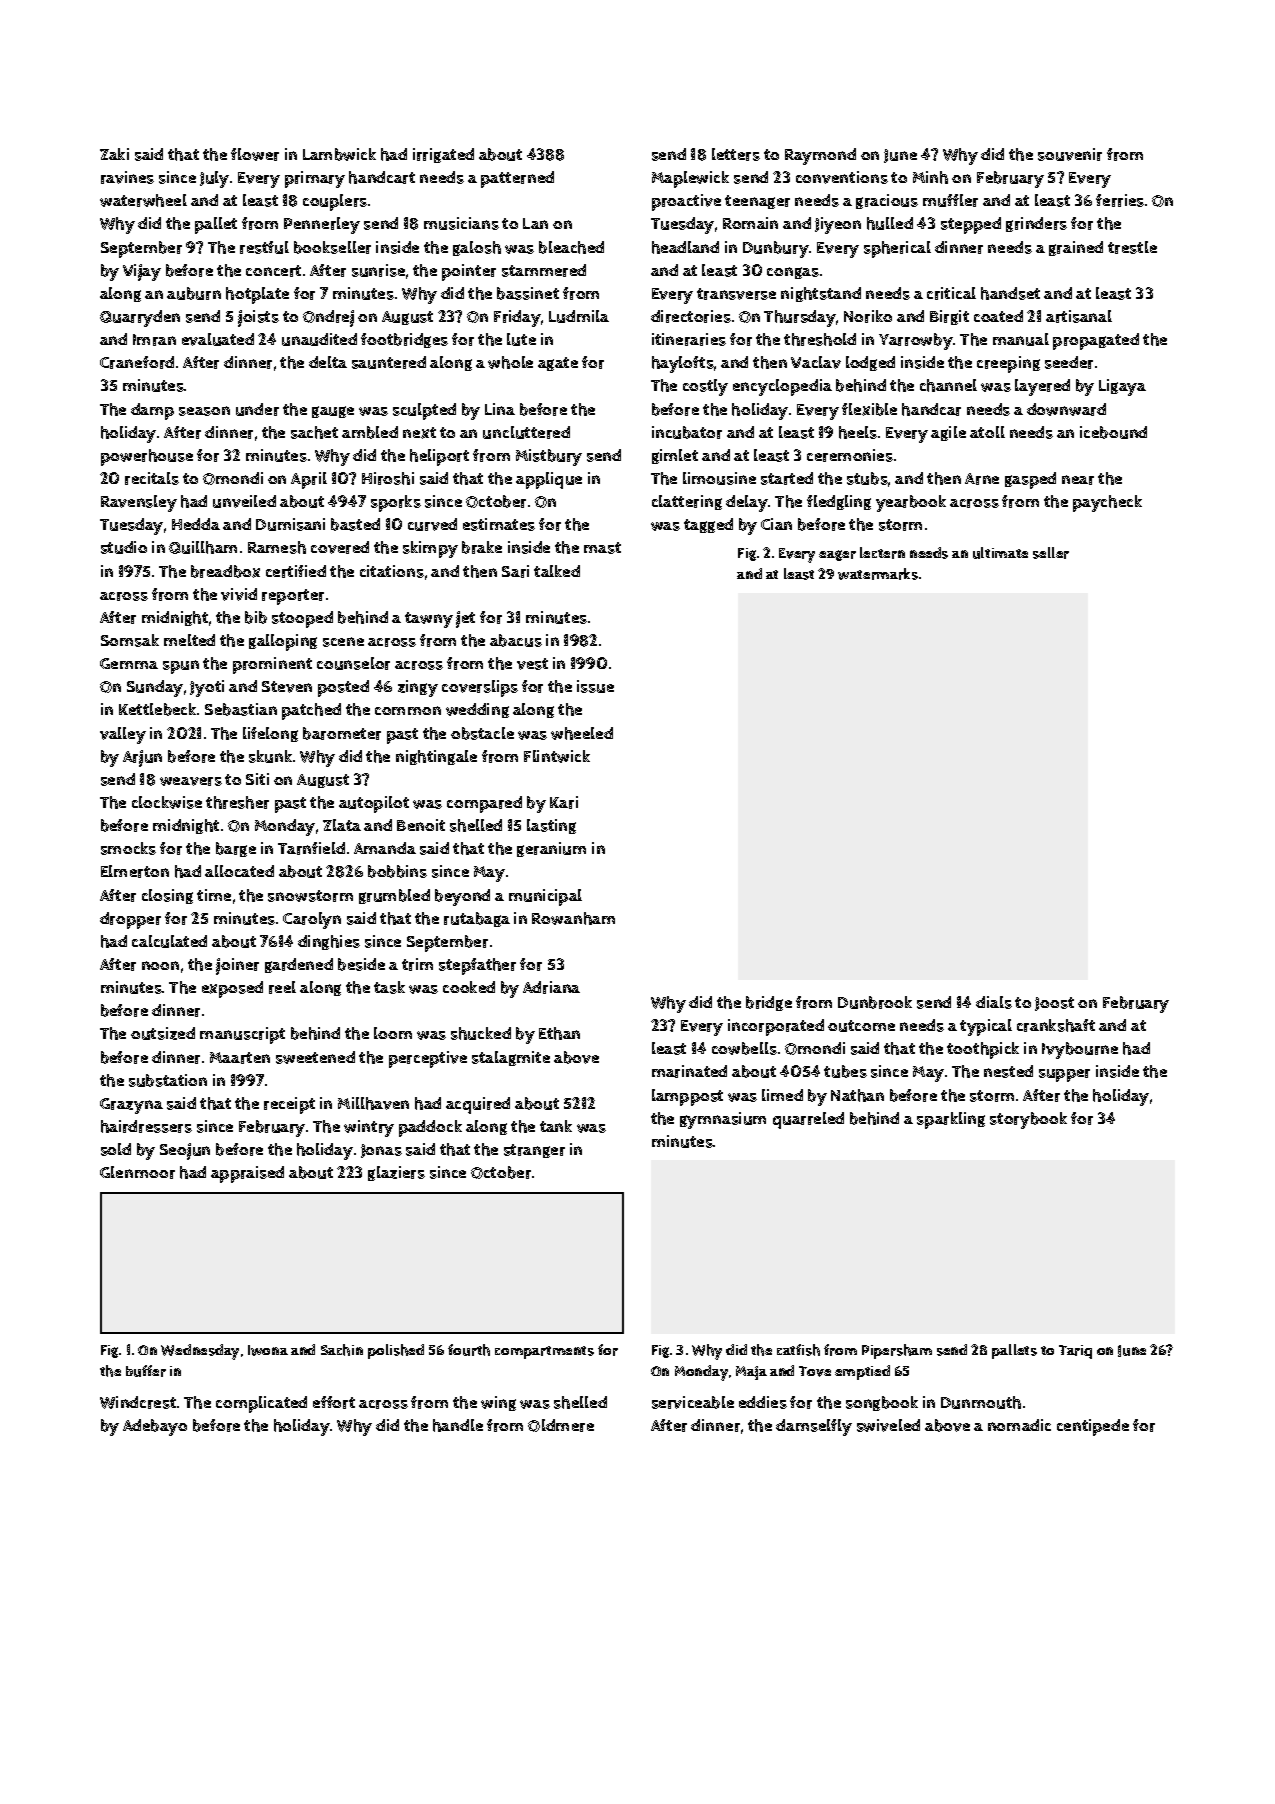 The width and height of the screenshot is (1275, 1804). I want to click on Tariq, so click(1075, 1352).
